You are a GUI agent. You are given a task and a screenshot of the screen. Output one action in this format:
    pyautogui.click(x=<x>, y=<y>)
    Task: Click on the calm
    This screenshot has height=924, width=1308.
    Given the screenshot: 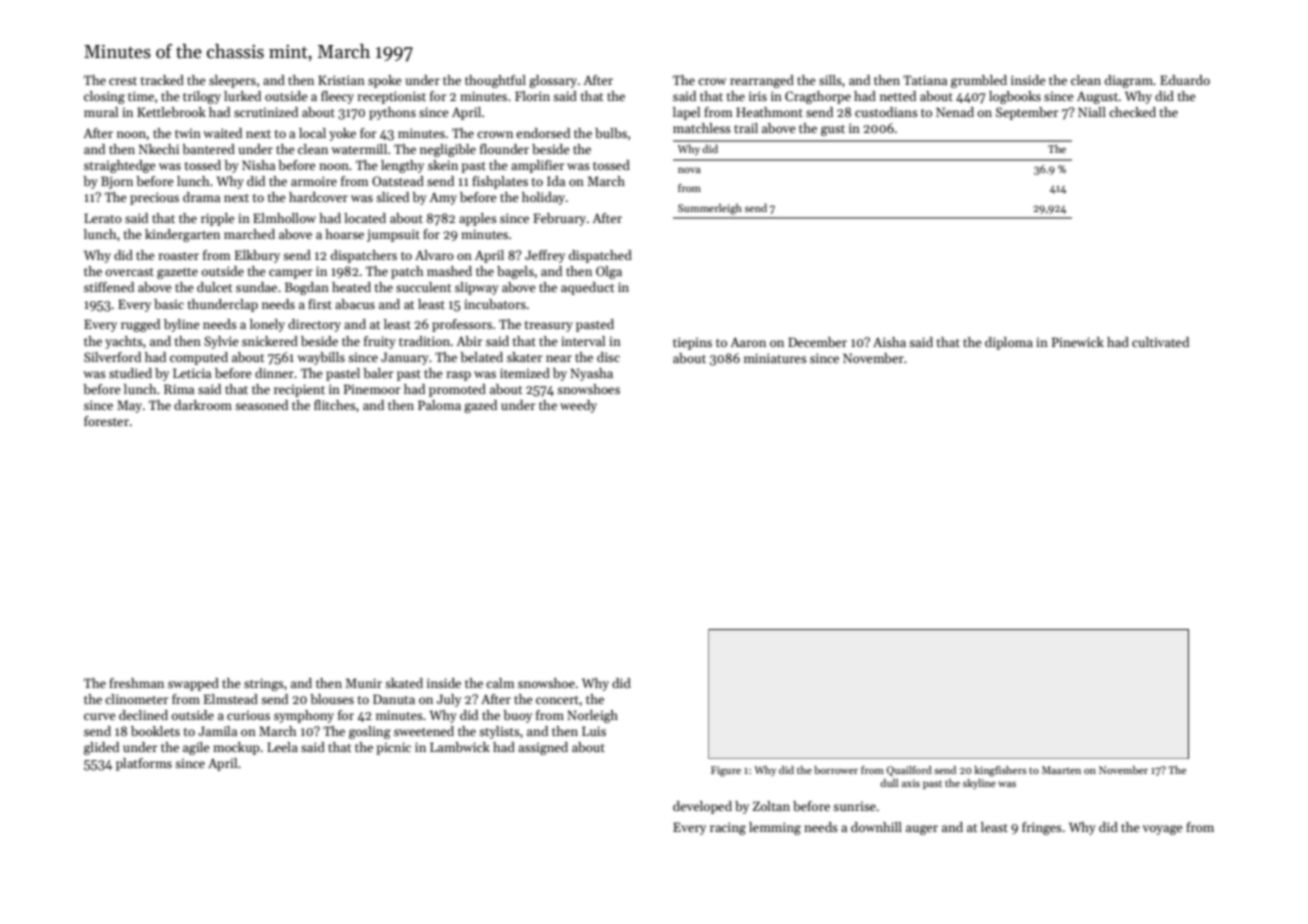 What is the action you would take?
    pyautogui.click(x=500, y=683)
